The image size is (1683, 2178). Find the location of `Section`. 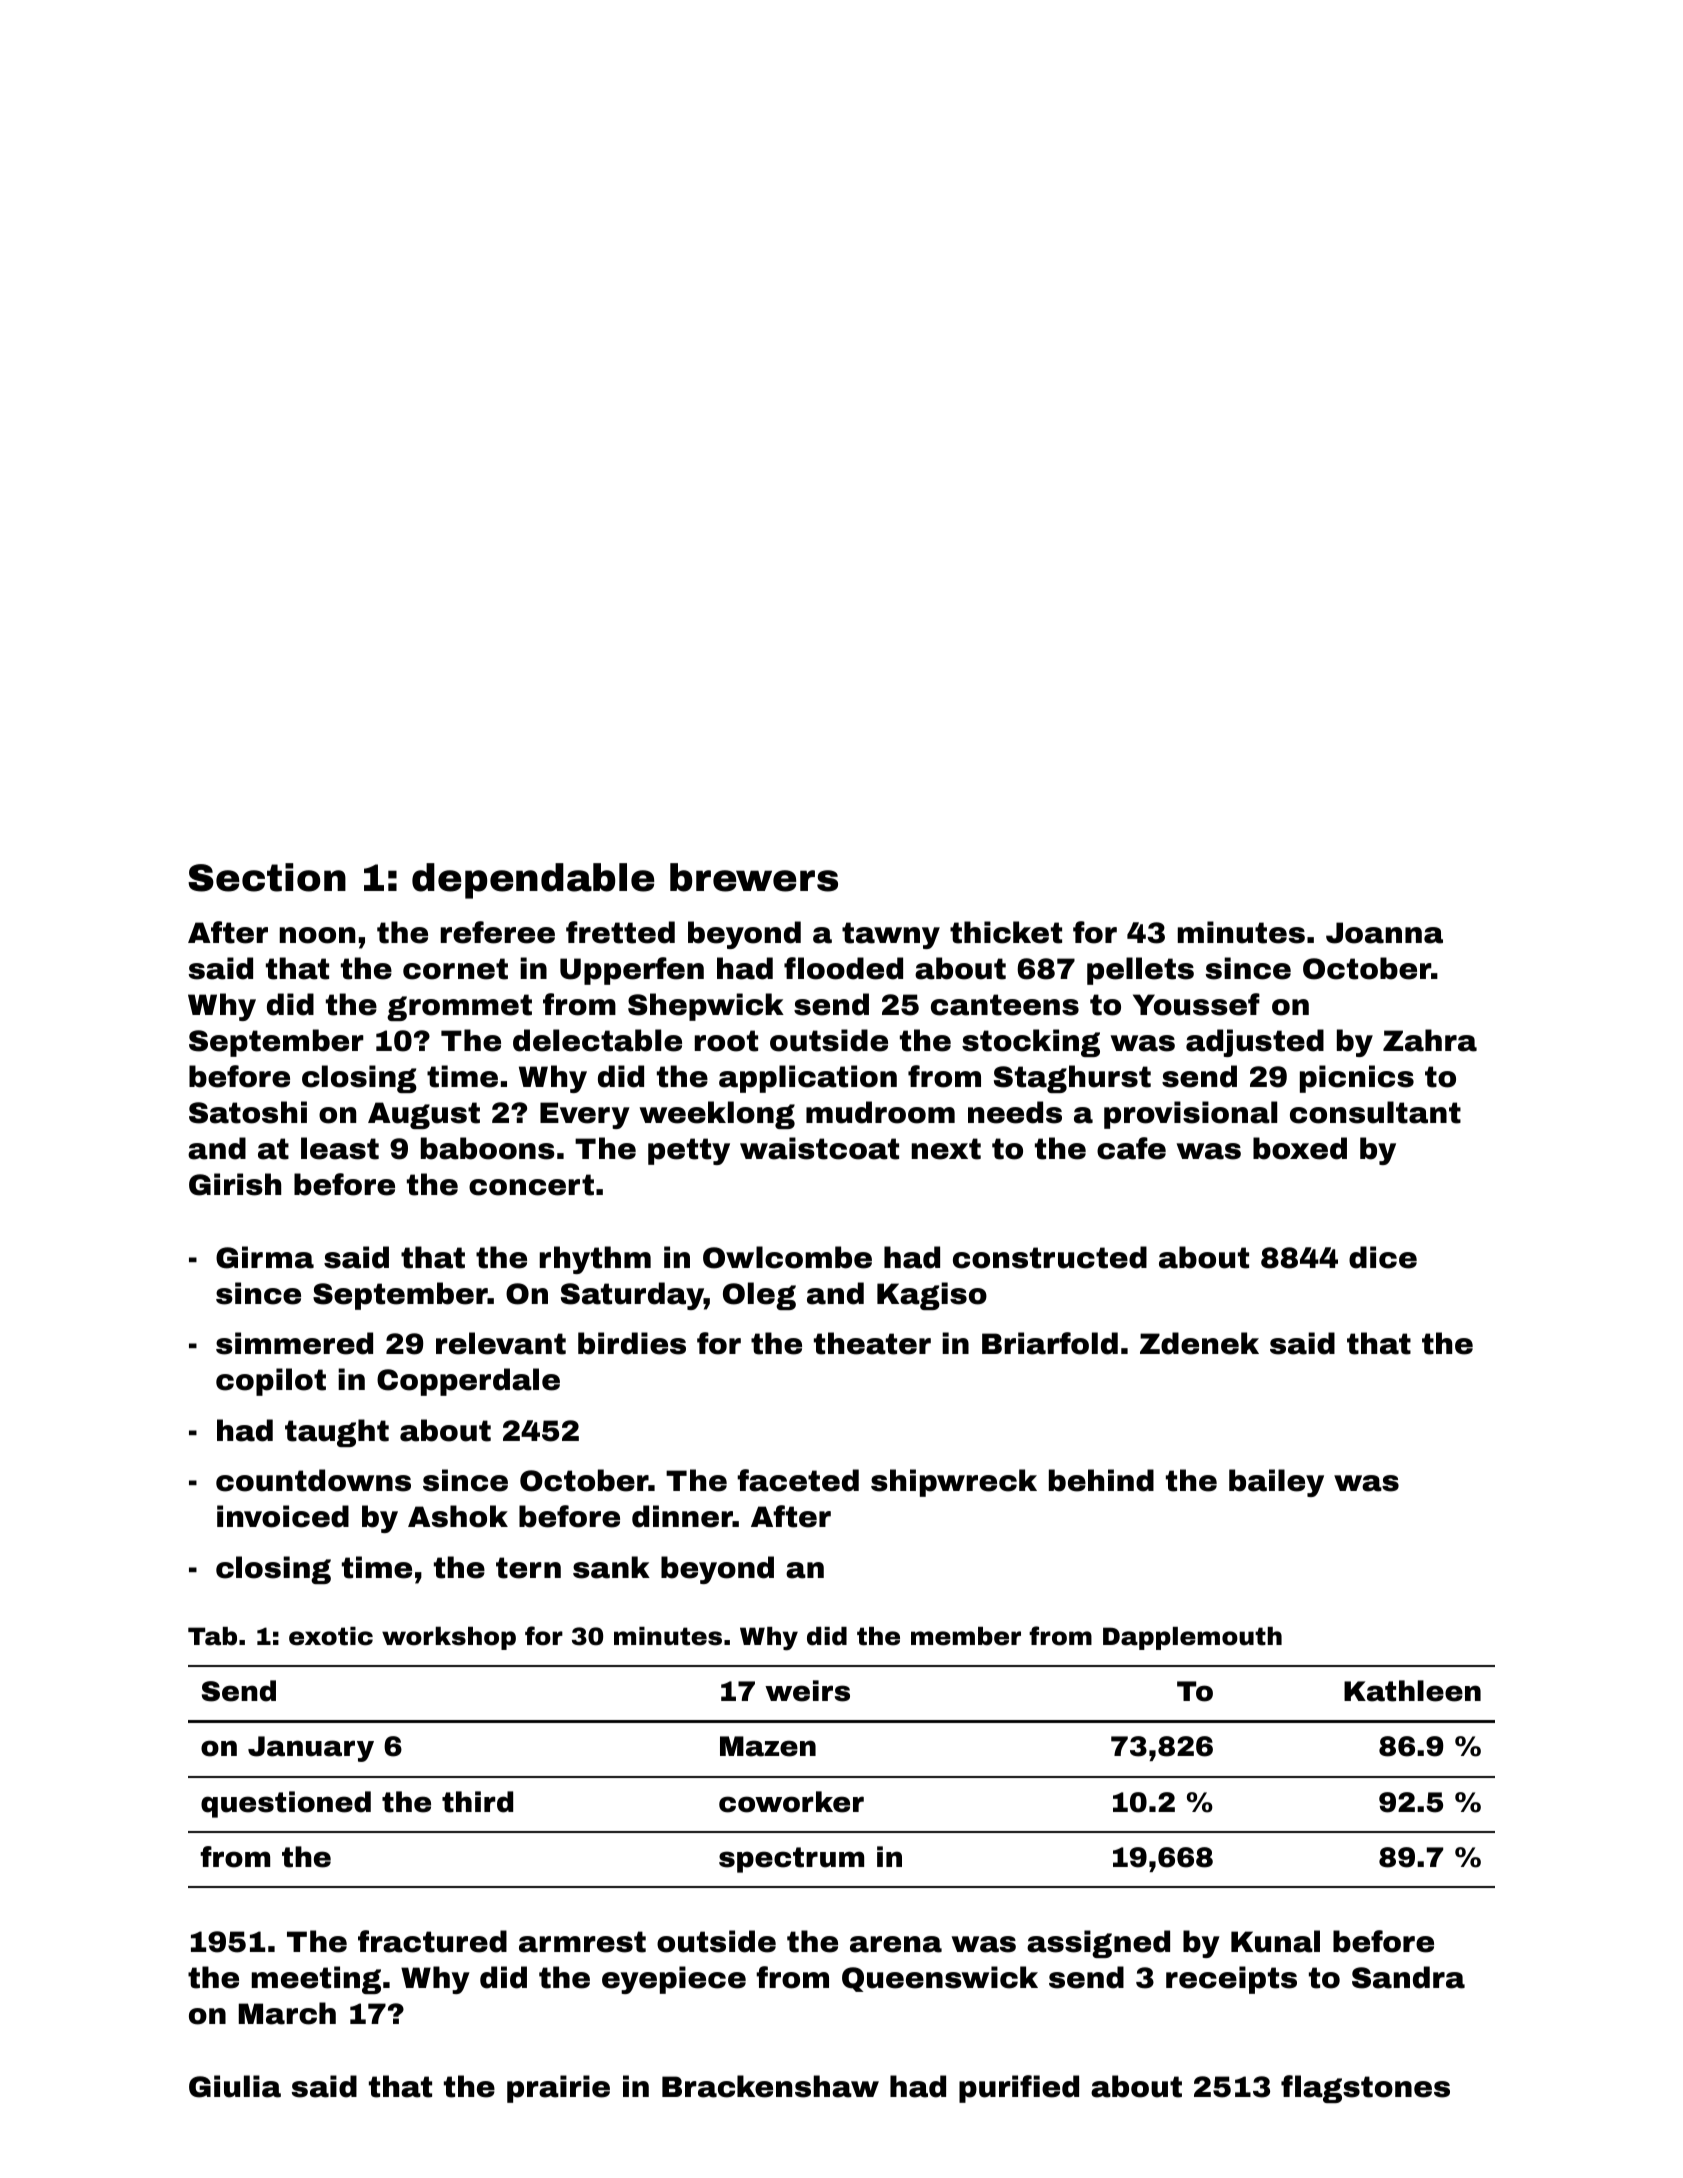

Section is located at coordinates (267, 877).
